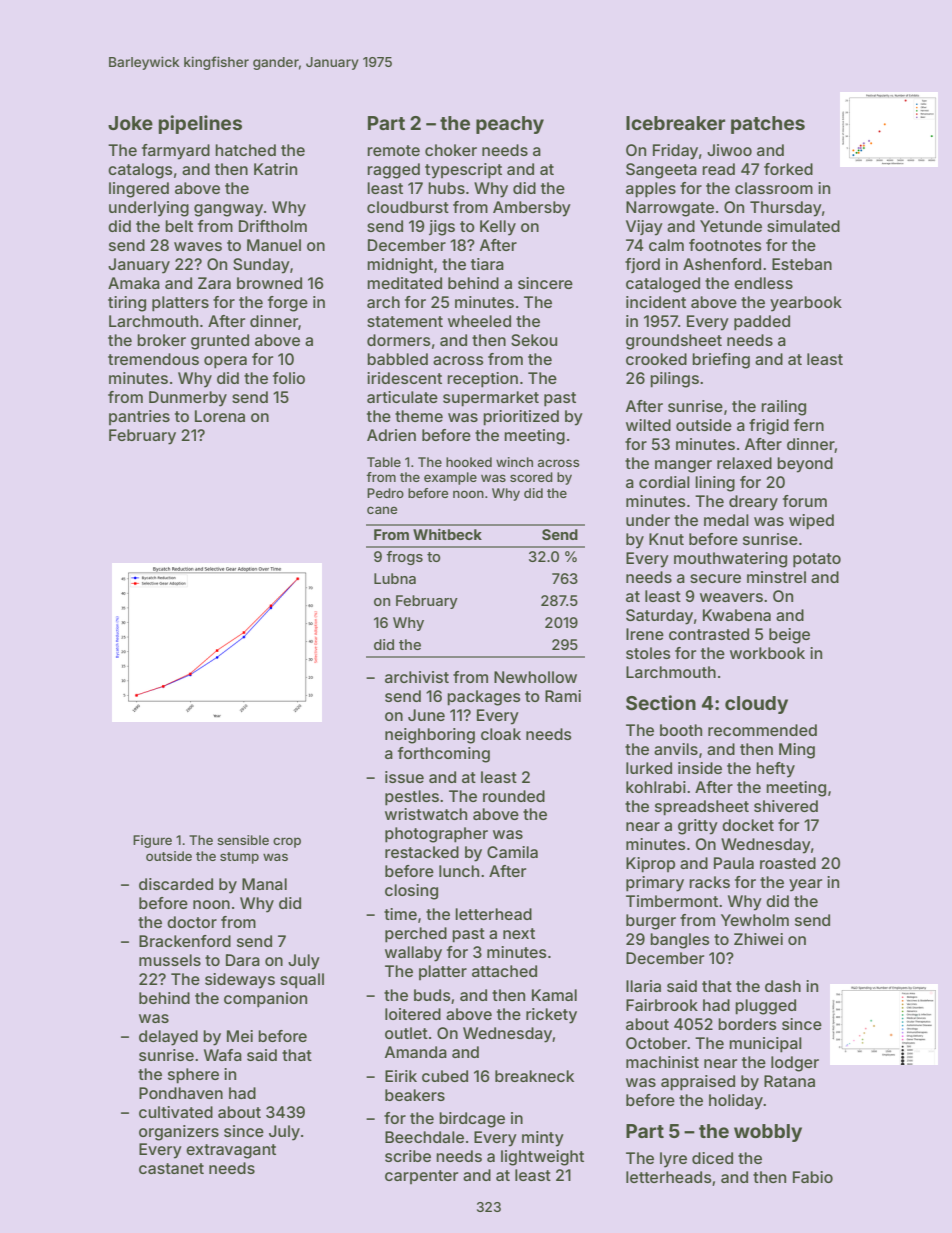 The image size is (952, 1233). Describe the element at coordinates (408, 207) in the image. I see `cloudburst` at that location.
